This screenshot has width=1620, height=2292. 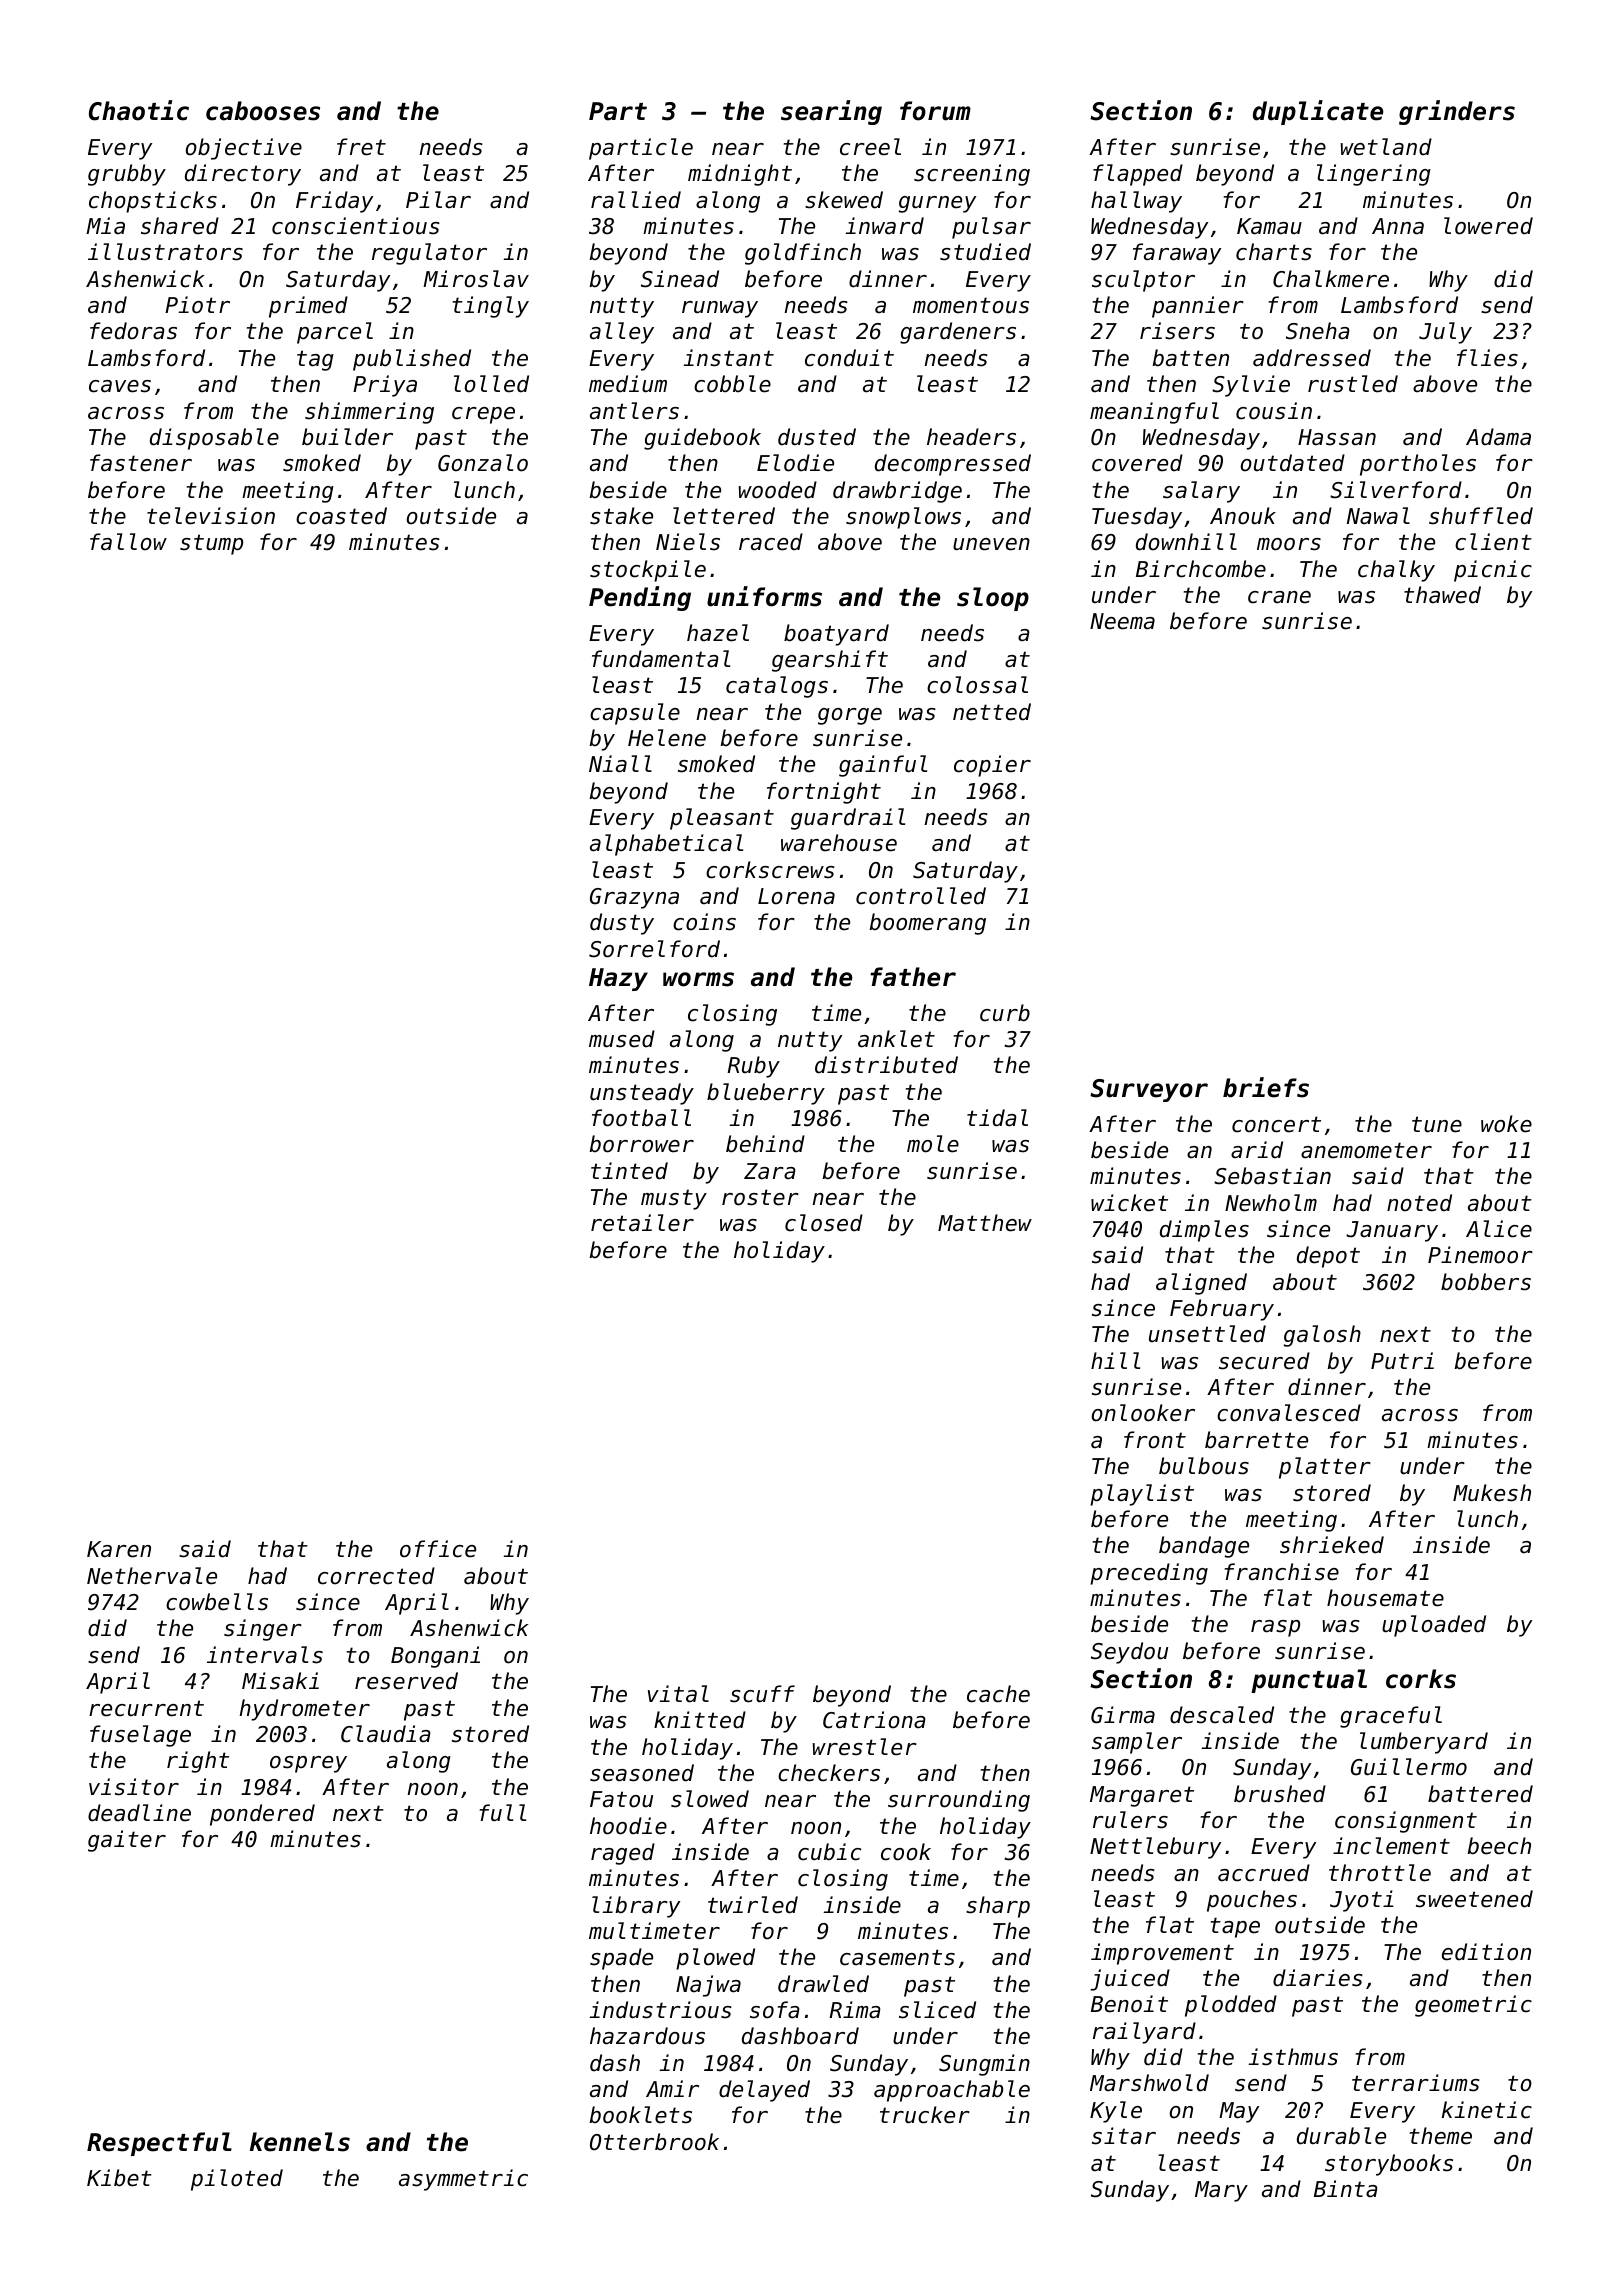 What do you see at coordinates (127, 1841) in the screenshot?
I see `gaiter` at bounding box center [127, 1841].
